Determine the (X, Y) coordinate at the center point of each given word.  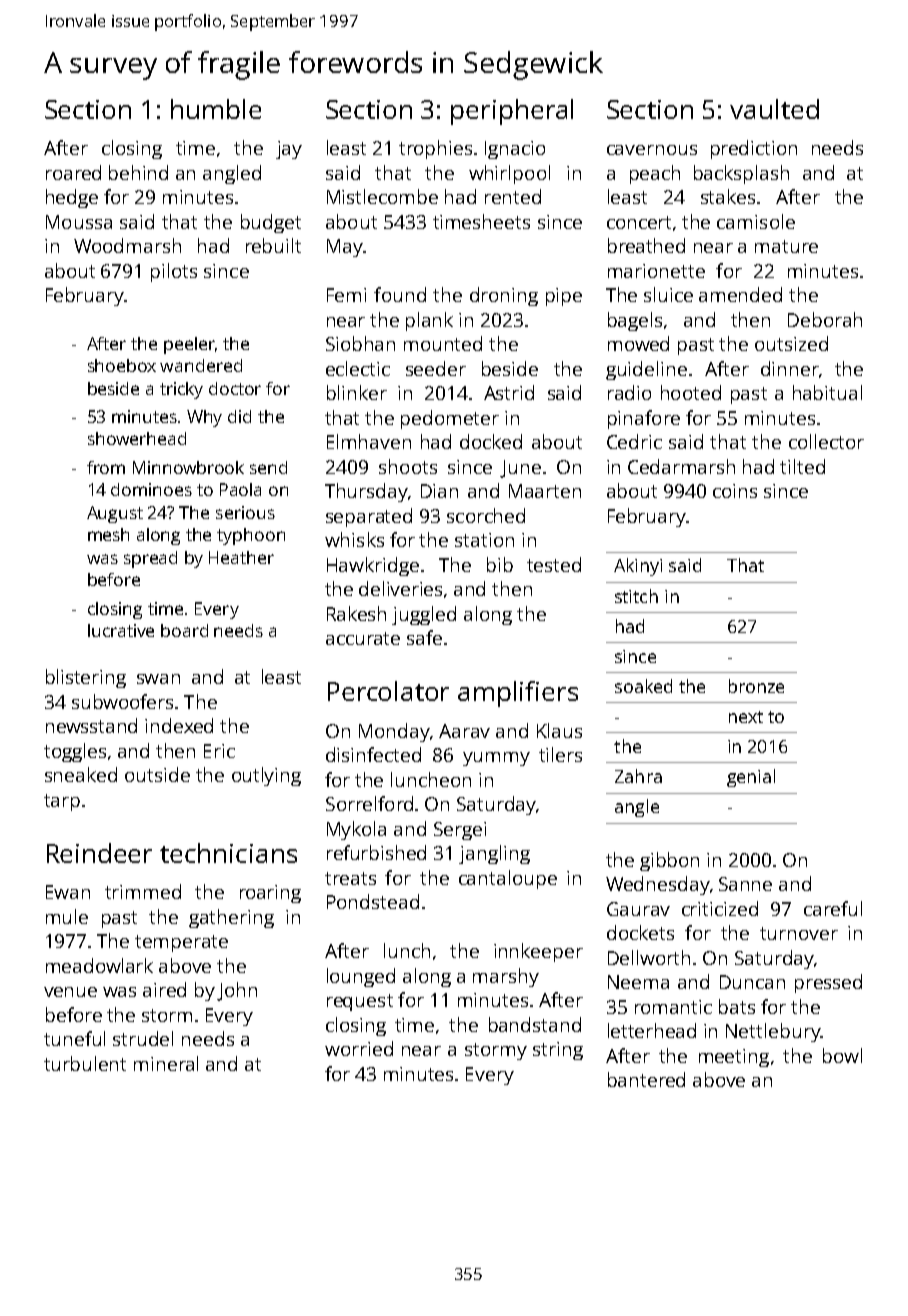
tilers (560, 754)
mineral (166, 1063)
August (115, 514)
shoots (408, 466)
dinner (790, 368)
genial (751, 778)
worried (359, 1048)
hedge (72, 198)
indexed (179, 725)
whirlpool (509, 174)
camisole (756, 221)
